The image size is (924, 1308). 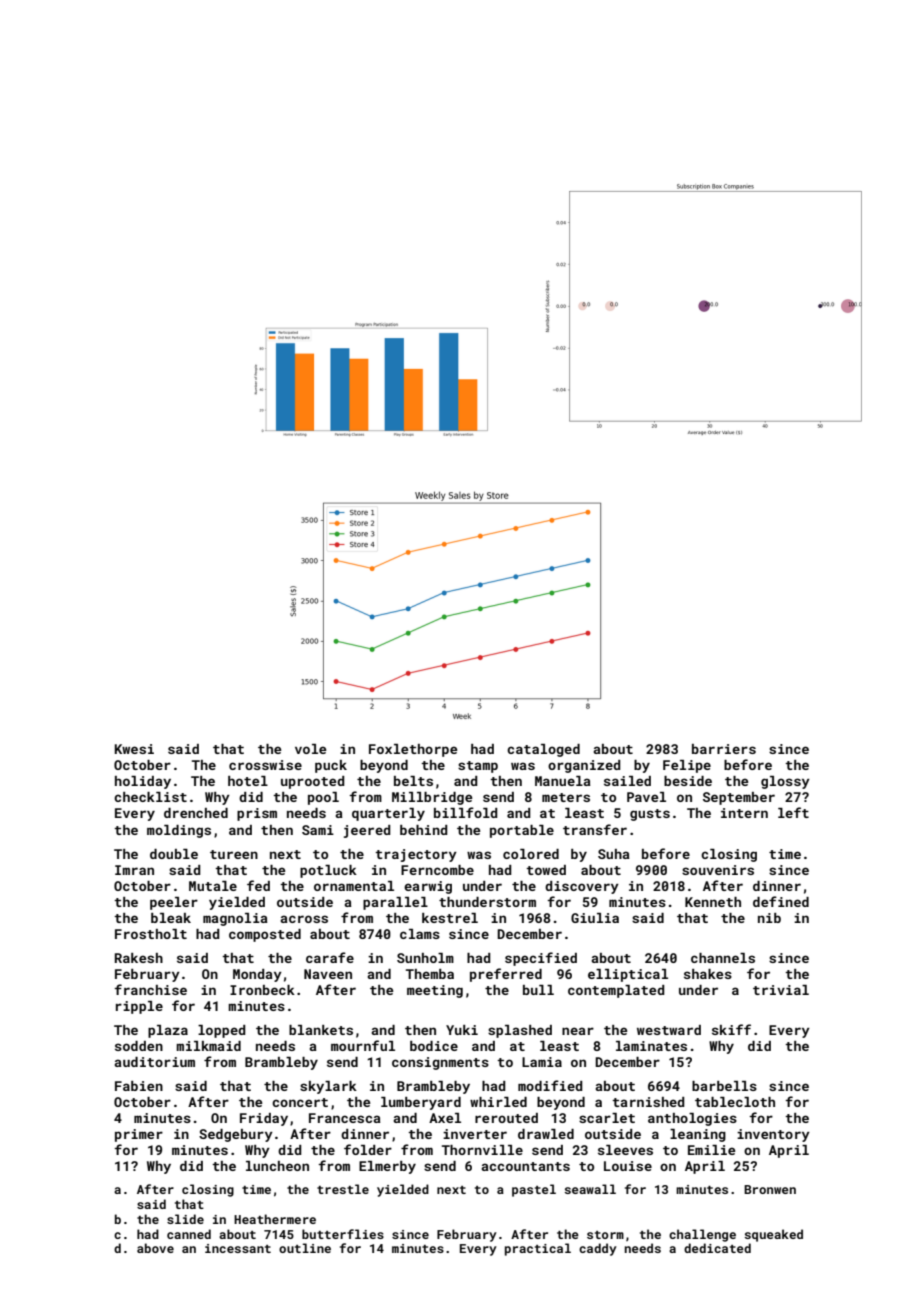 What do you see at coordinates (155, 1248) in the page?
I see `above` at bounding box center [155, 1248].
